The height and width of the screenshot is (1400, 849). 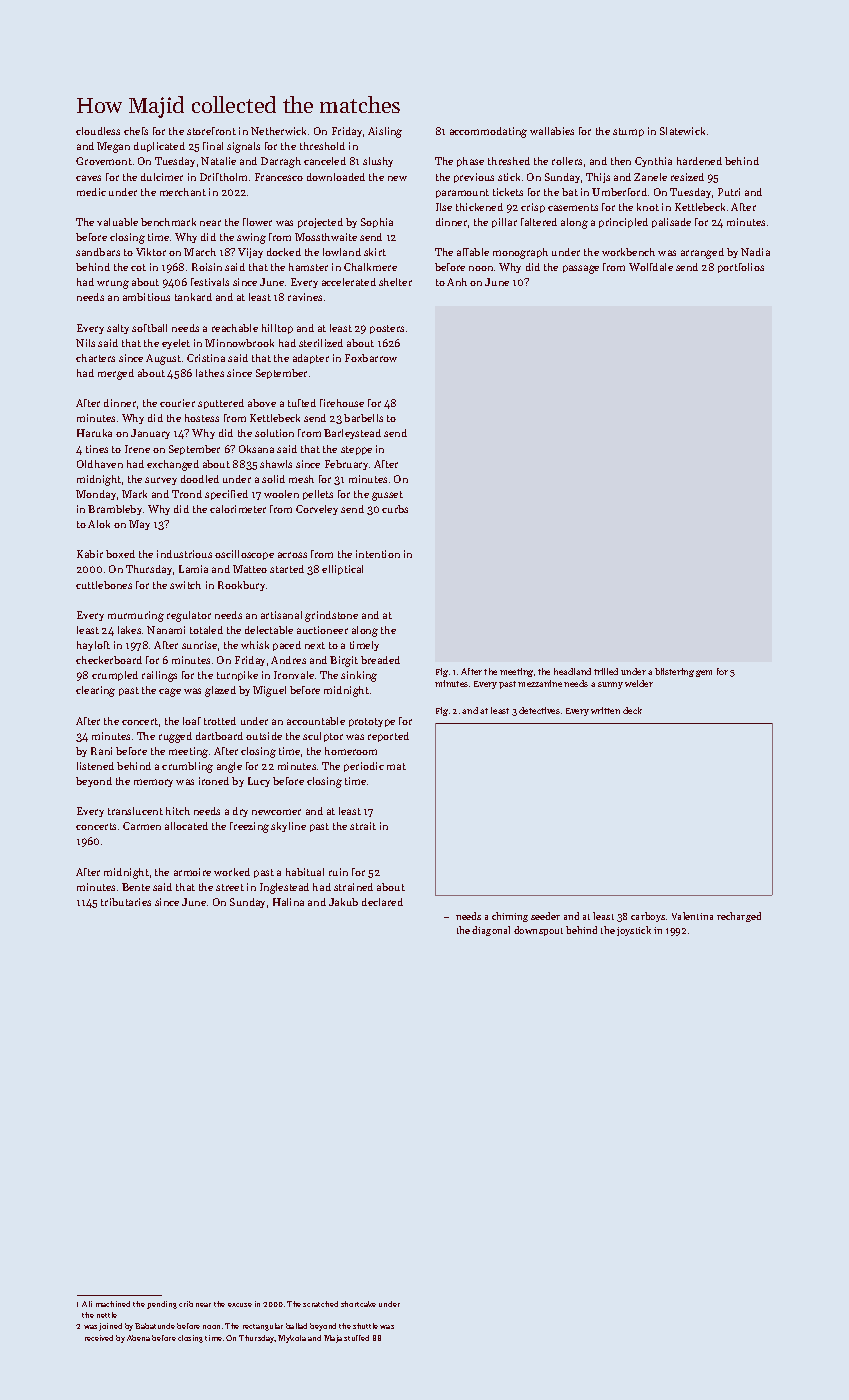 What do you see at coordinates (704, 673) in the screenshot?
I see `gem` at bounding box center [704, 673].
